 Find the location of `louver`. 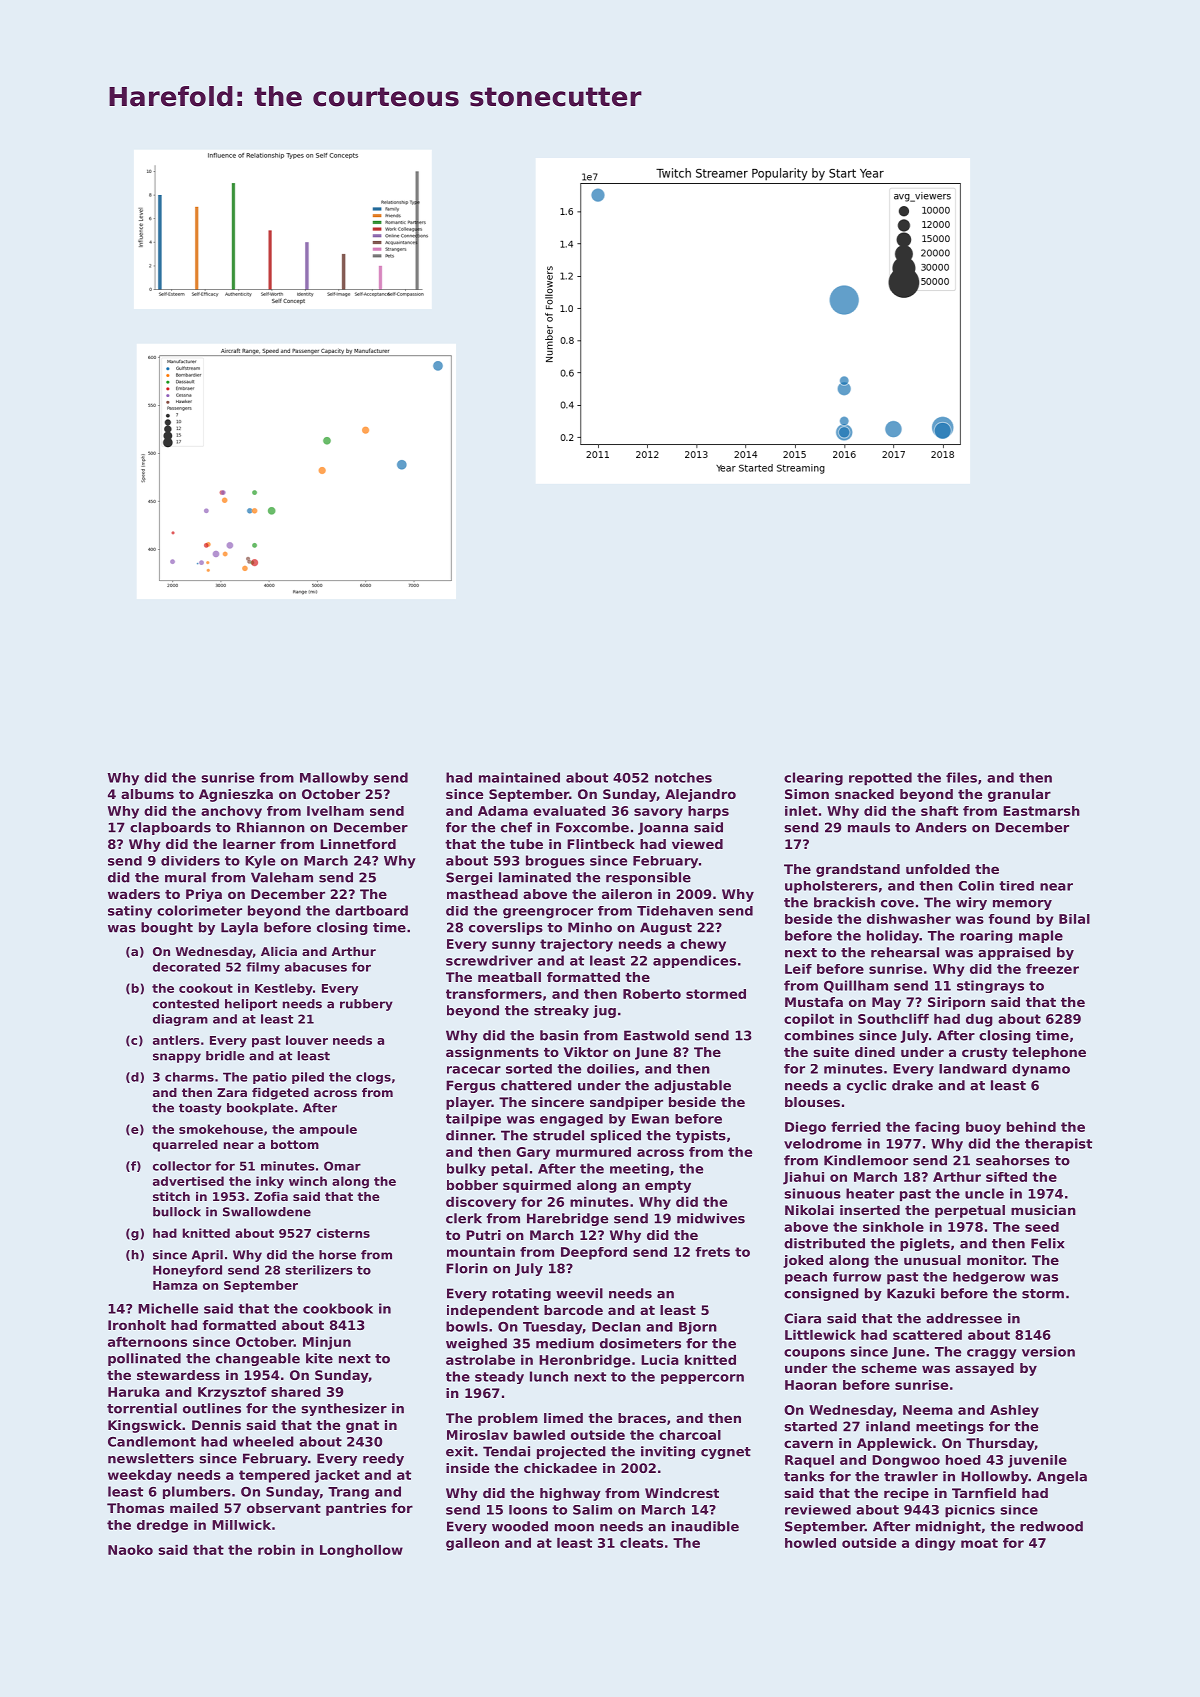

louver is located at coordinates (307, 1040).
